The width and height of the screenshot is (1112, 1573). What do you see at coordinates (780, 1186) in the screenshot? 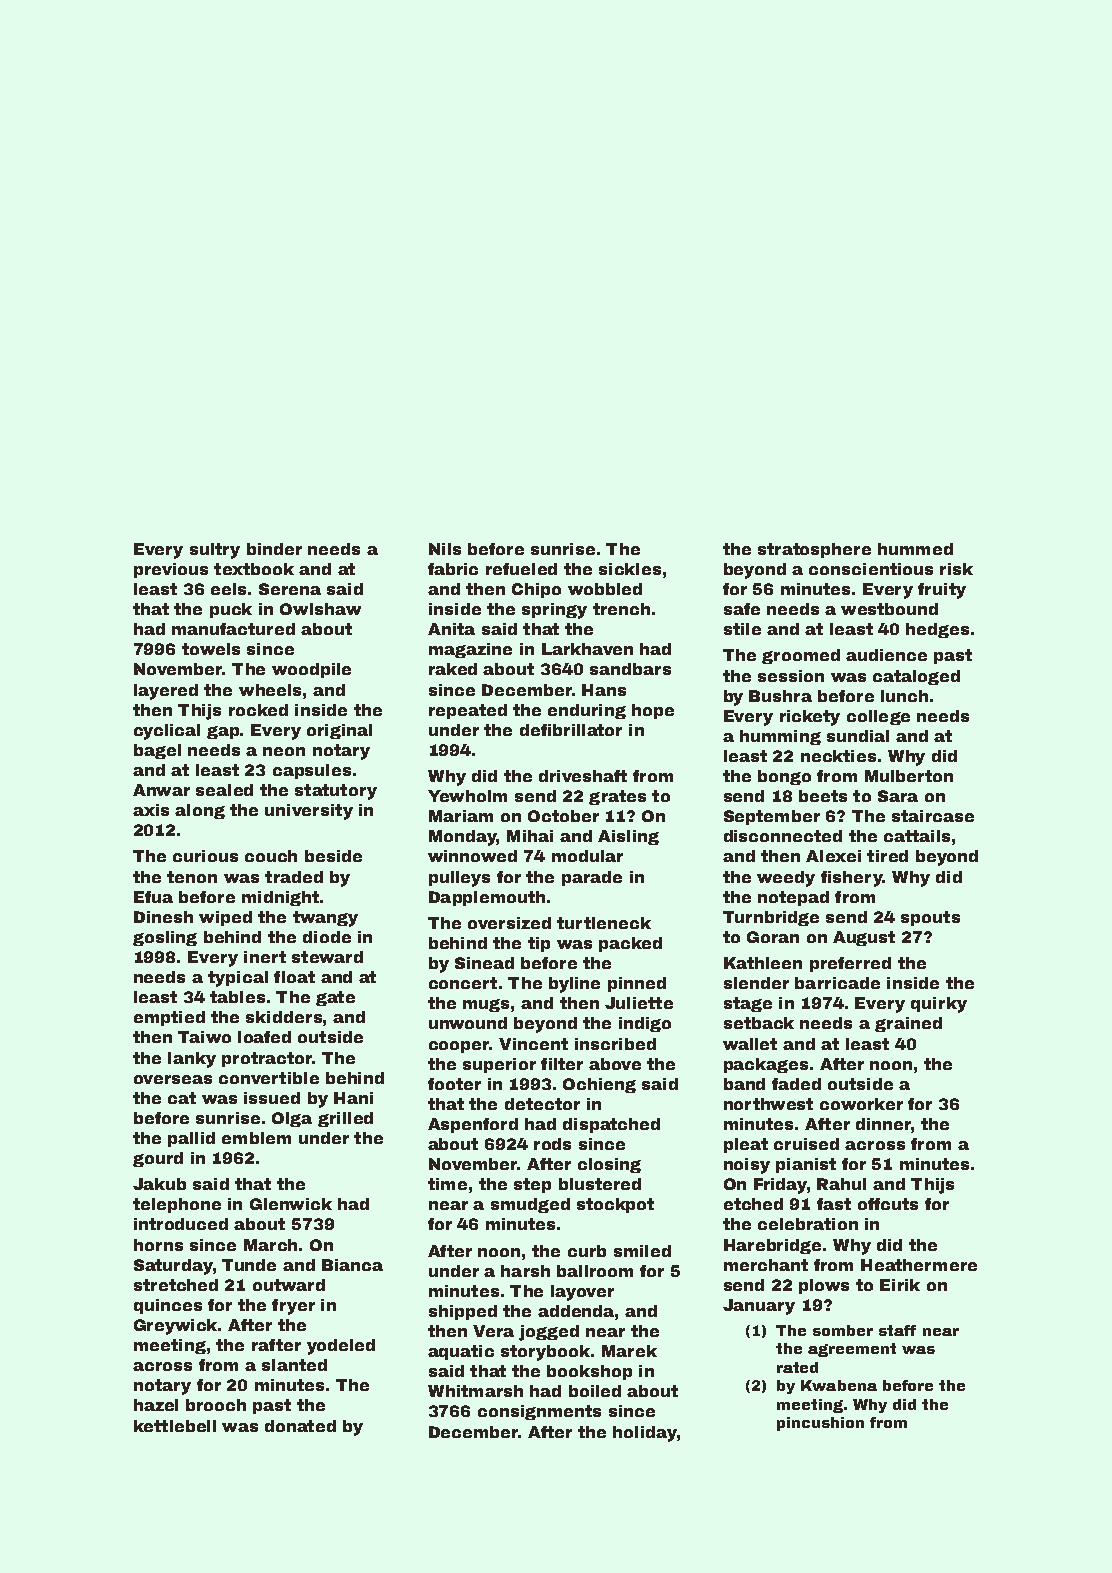
I see `Friday` at bounding box center [780, 1186].
